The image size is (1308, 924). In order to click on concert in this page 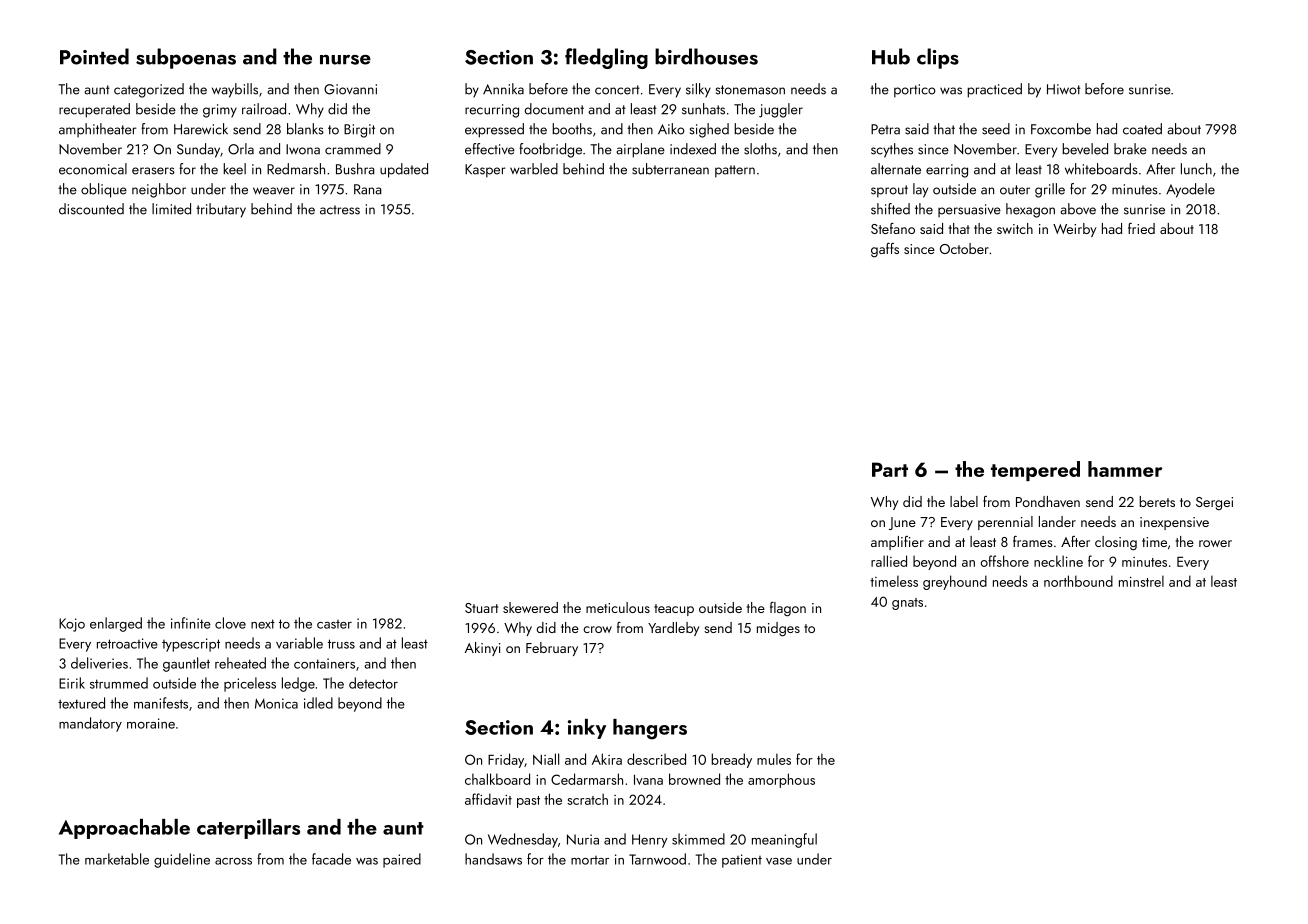, I will do `click(617, 90)`.
